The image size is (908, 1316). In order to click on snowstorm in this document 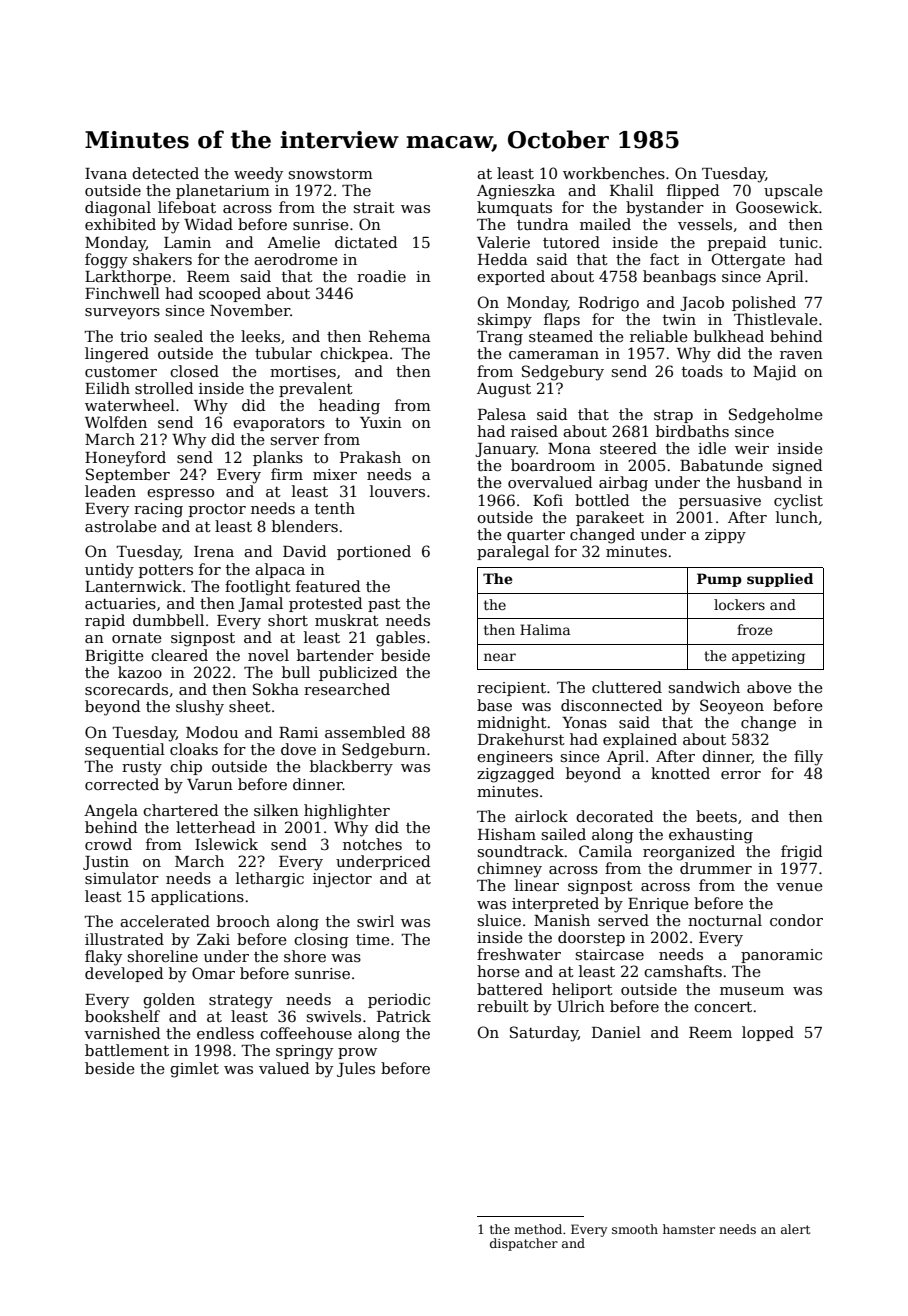, I will do `click(331, 174)`.
